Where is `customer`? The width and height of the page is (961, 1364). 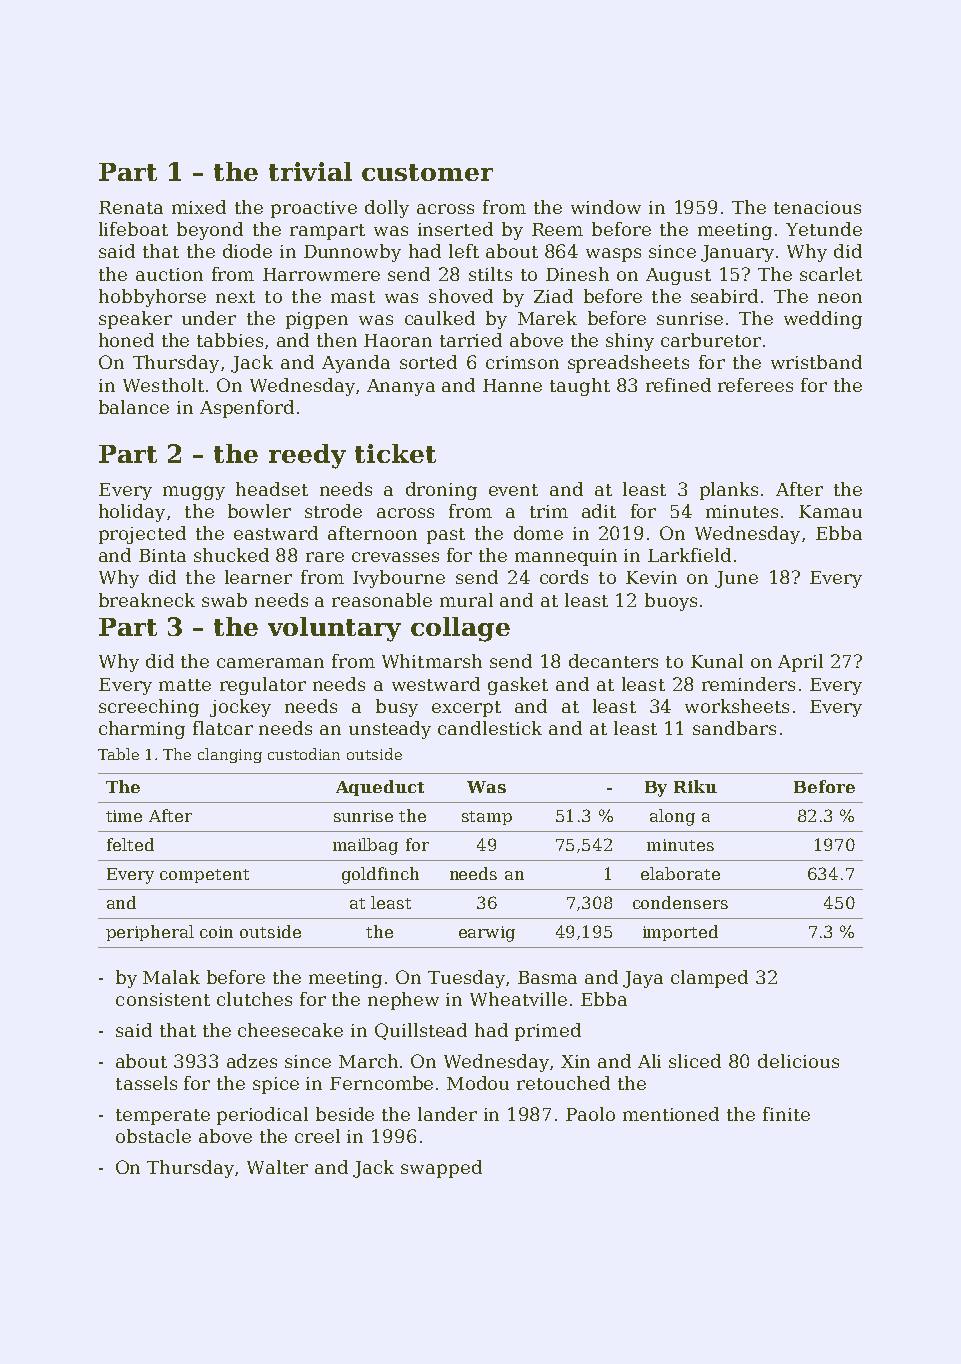 customer is located at coordinates (427, 172).
